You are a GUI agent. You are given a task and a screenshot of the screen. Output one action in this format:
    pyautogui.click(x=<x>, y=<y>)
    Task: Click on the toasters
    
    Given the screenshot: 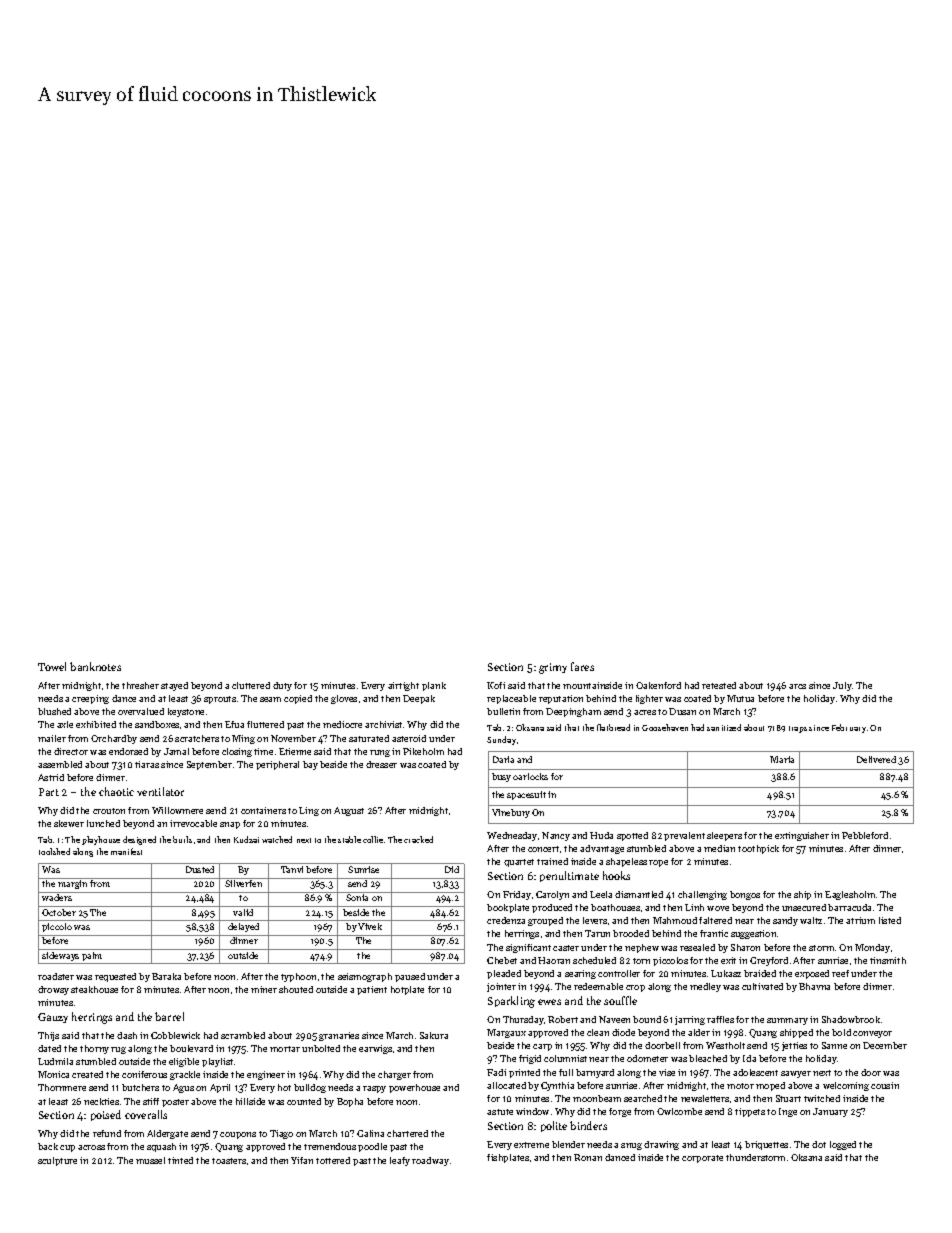 What is the action you would take?
    pyautogui.click(x=229, y=1161)
